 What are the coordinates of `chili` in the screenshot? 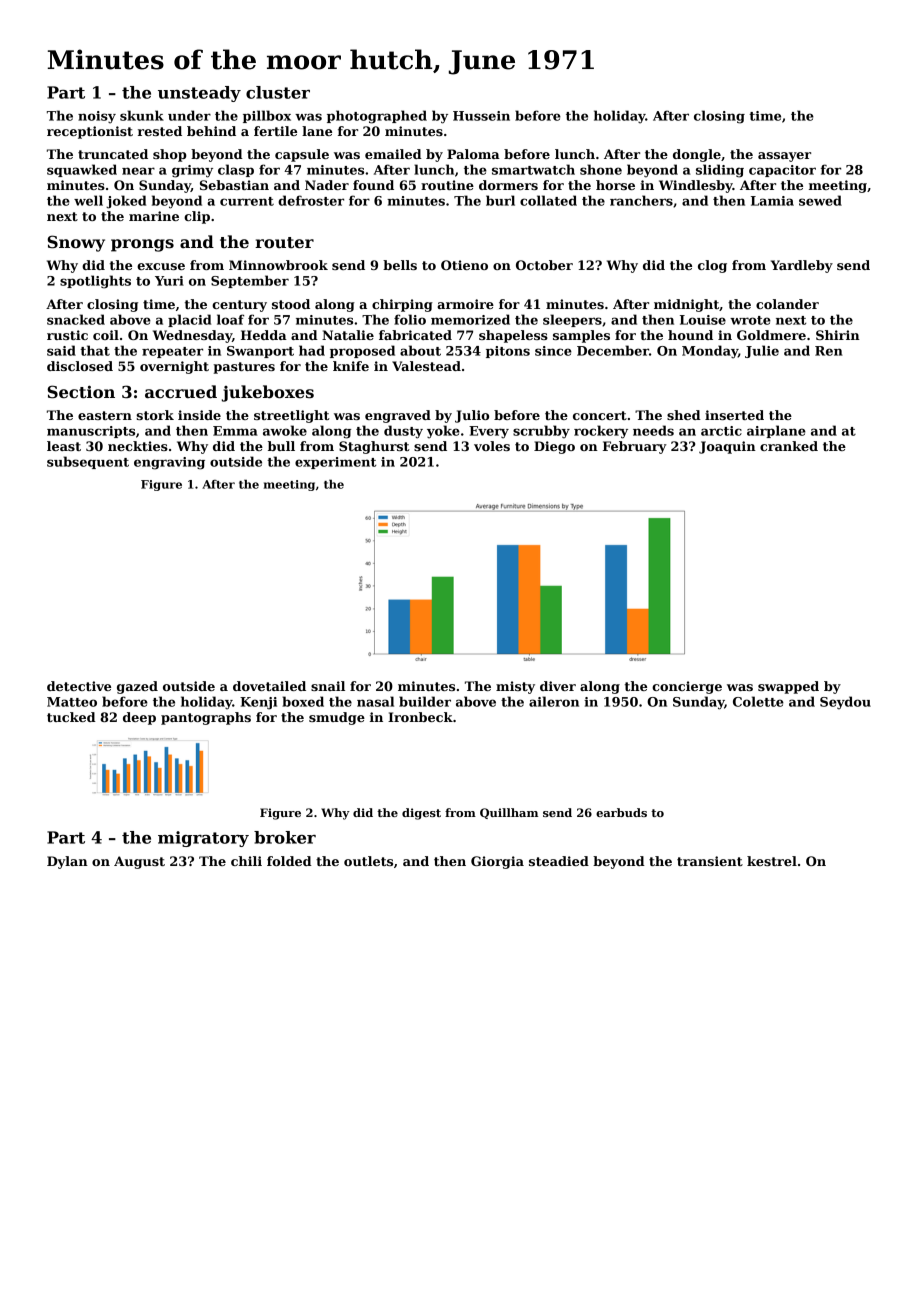 It's located at (246, 861).
